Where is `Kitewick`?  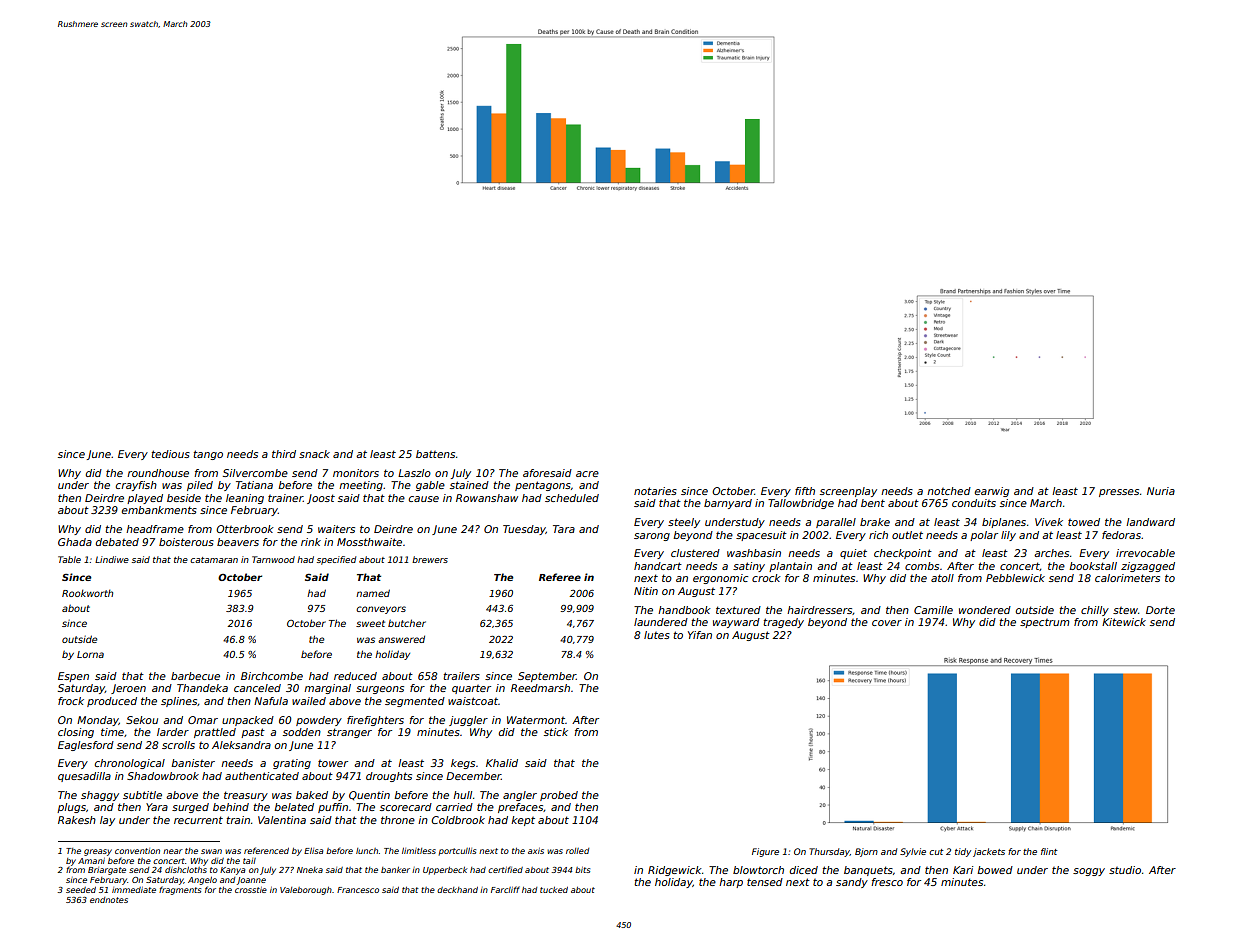 Kitewick is located at coordinates (1124, 622).
